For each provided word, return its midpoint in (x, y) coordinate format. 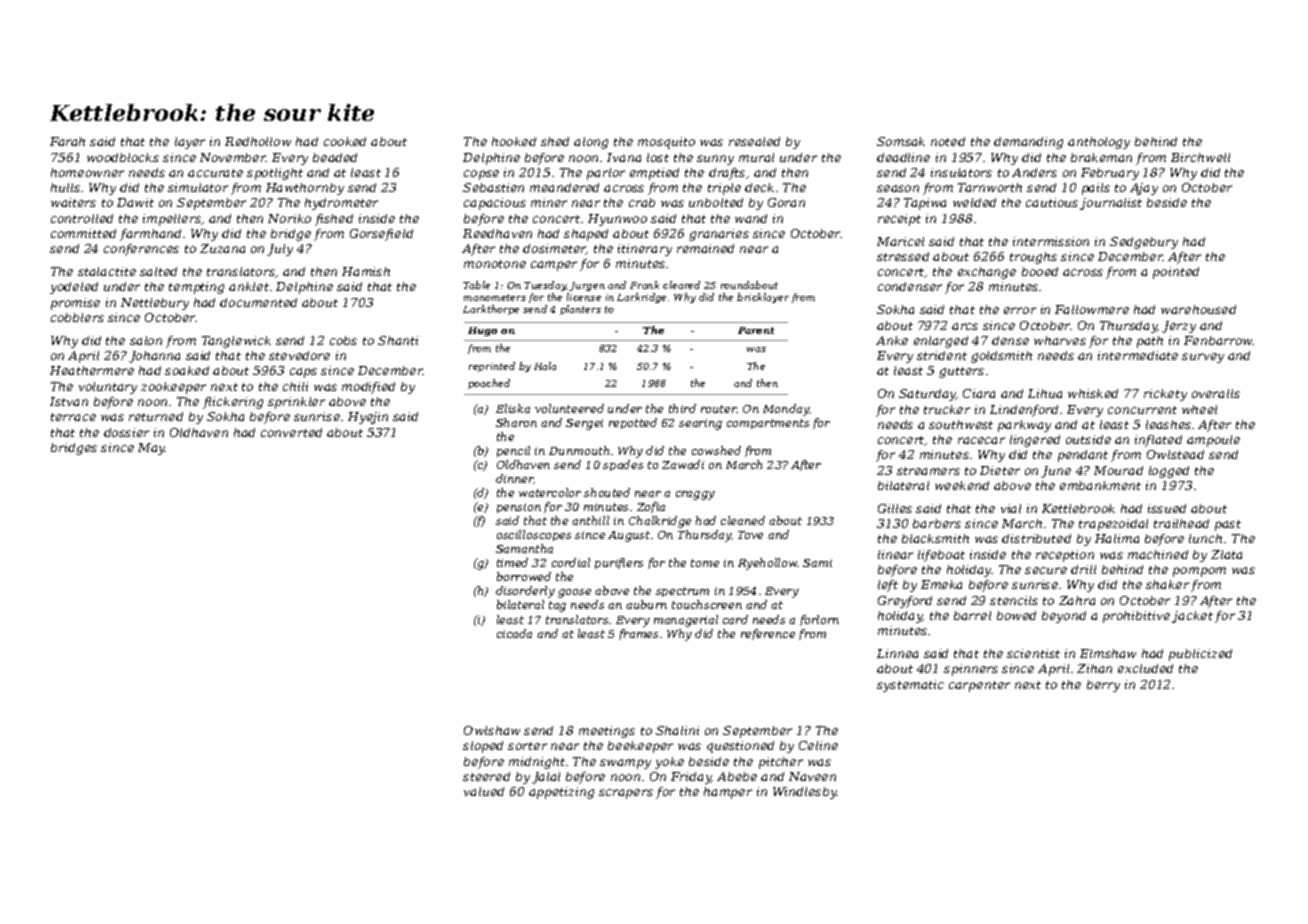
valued (484, 791)
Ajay (1144, 189)
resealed (754, 141)
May (151, 449)
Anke (892, 340)
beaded (335, 157)
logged (1169, 472)
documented (258, 302)
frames (638, 634)
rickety (1165, 395)
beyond (1064, 617)
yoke (669, 763)
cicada (514, 633)
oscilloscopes (534, 535)
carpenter (979, 686)
